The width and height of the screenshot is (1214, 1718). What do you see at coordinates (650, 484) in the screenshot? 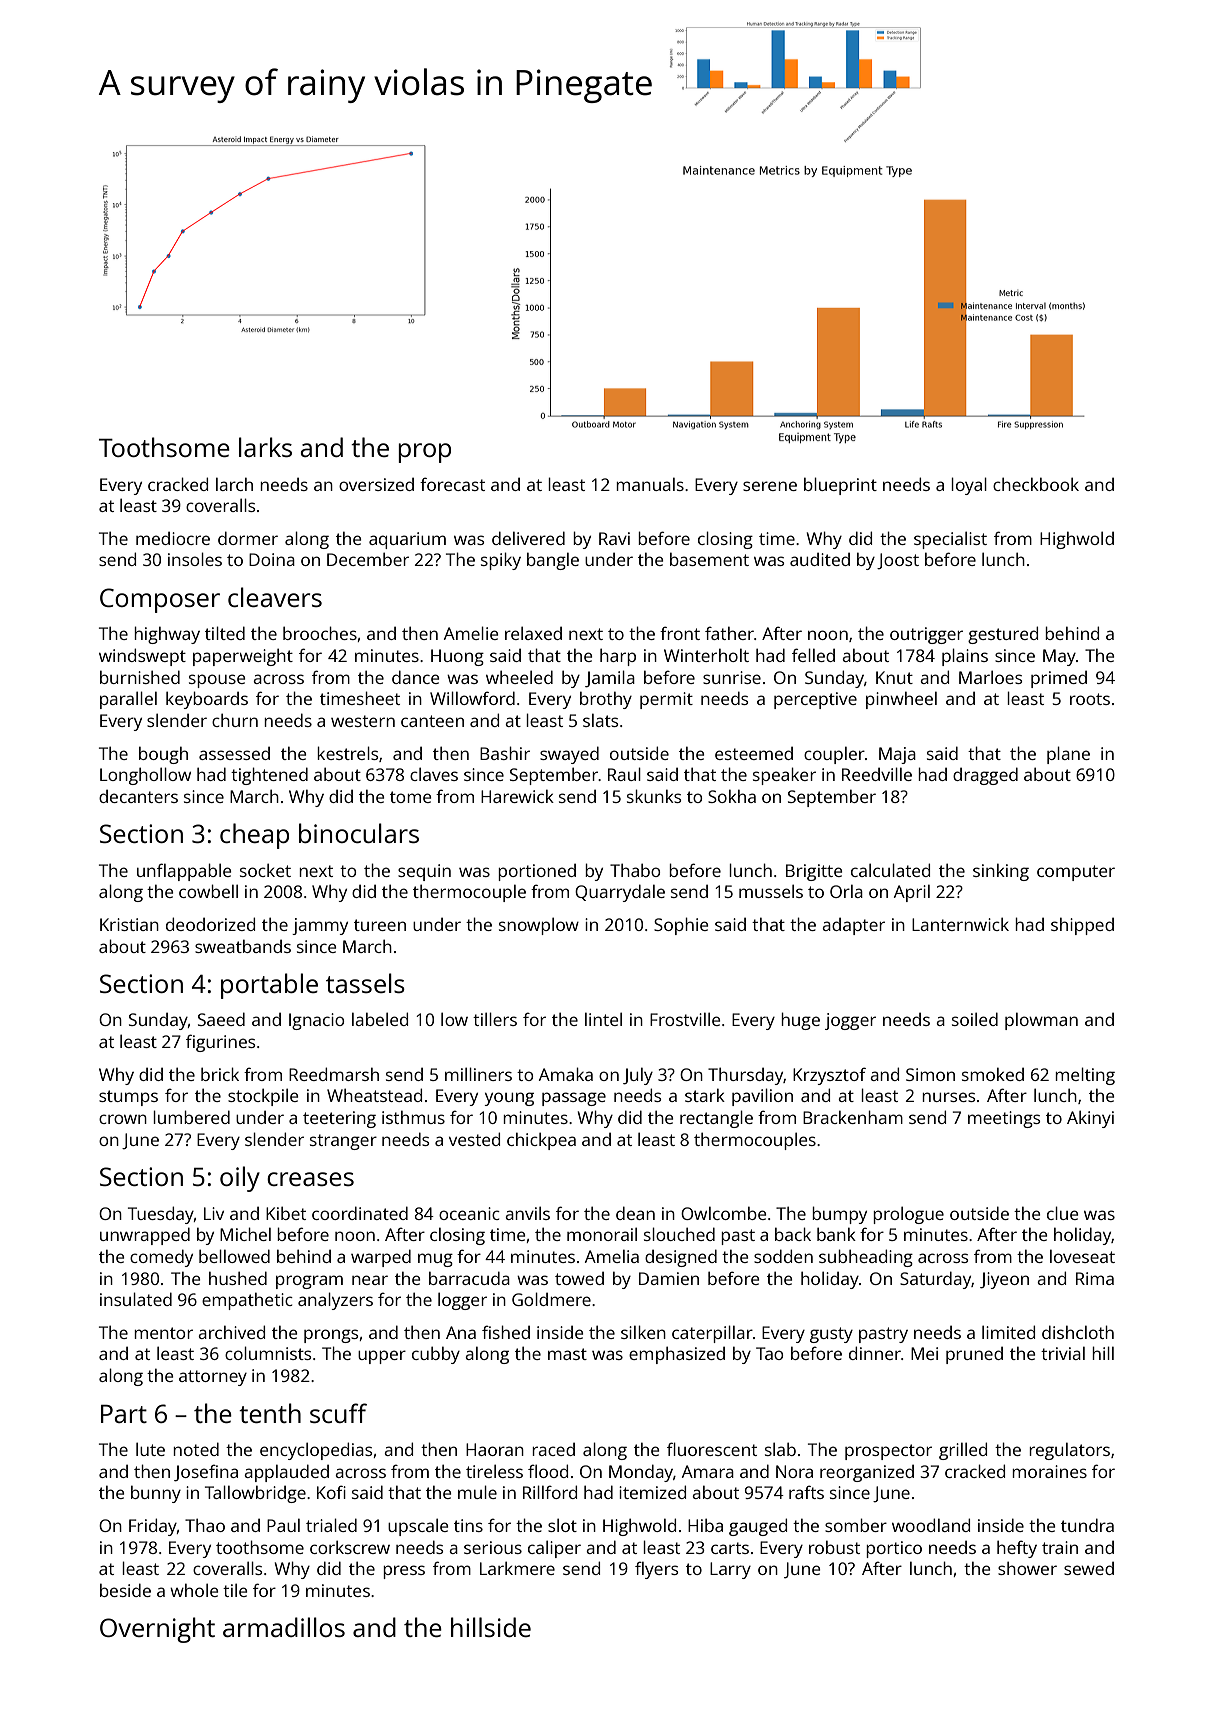
I see `manuals` at bounding box center [650, 484].
